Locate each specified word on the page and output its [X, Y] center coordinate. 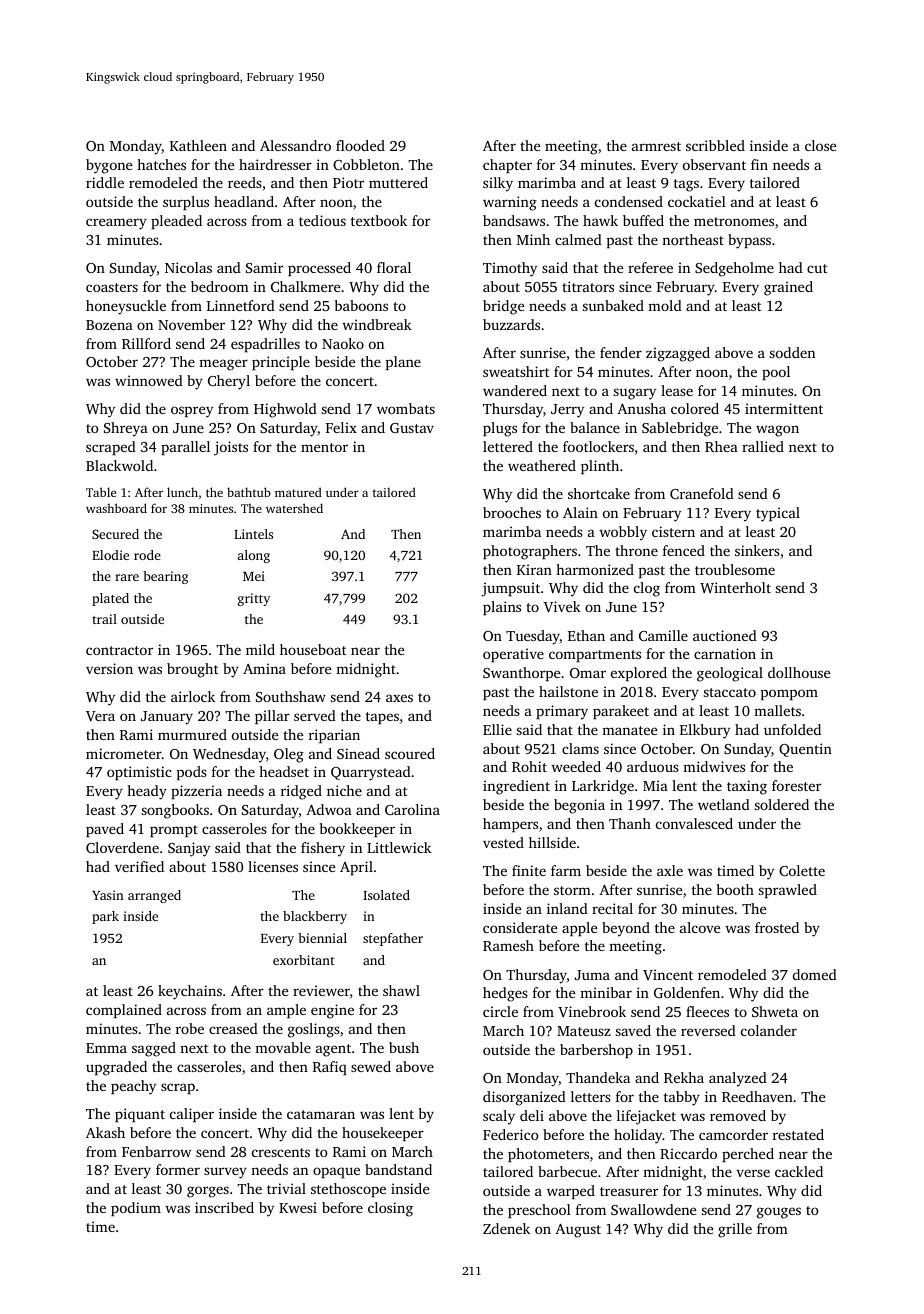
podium [136, 1209]
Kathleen [198, 145]
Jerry [567, 411]
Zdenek [506, 1228]
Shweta [775, 1011]
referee [650, 267]
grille [735, 1230]
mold [665, 305]
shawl [401, 990]
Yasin [107, 895]
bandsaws [514, 220]
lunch [182, 492]
